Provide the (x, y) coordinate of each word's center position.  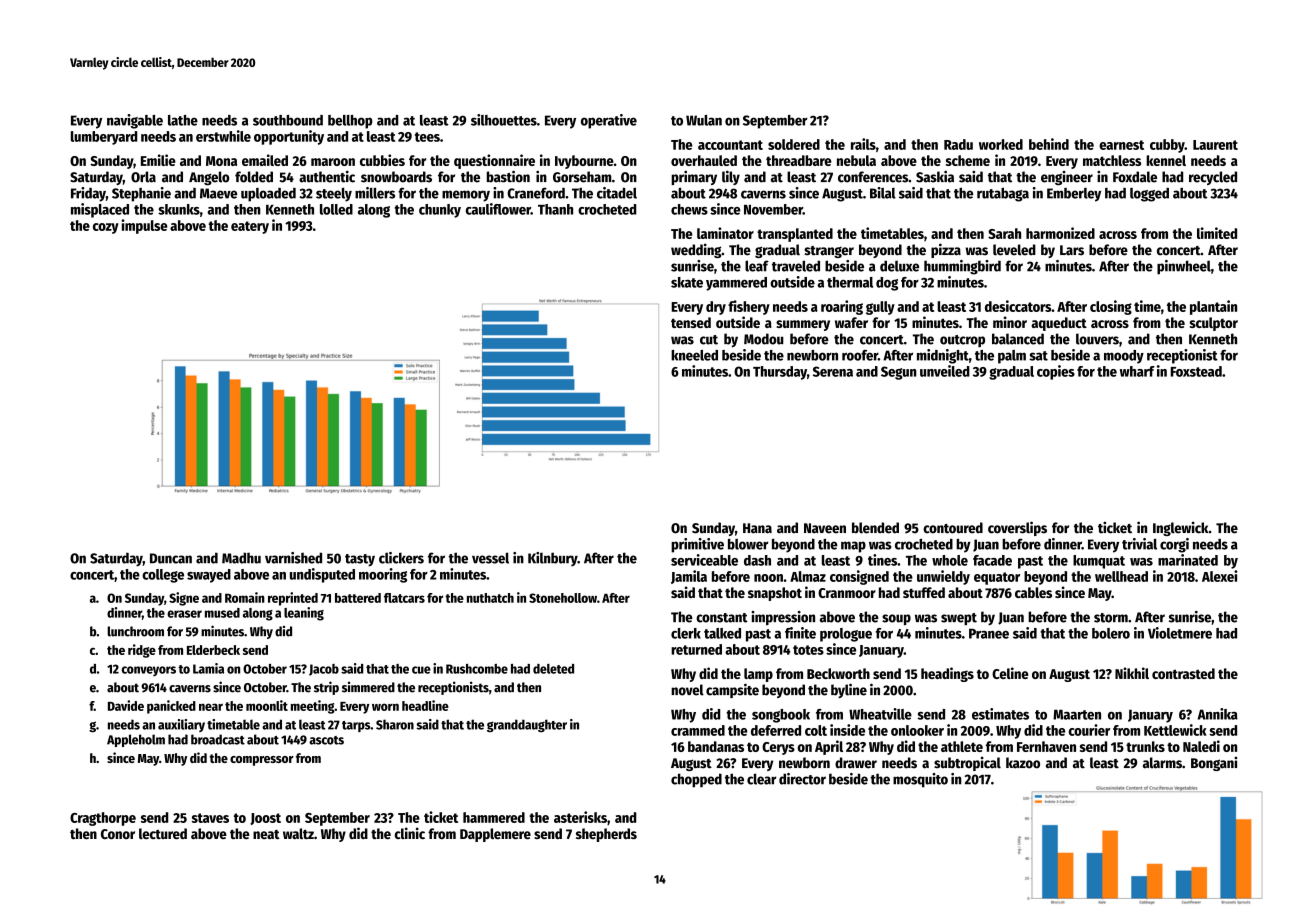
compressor (262, 761)
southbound (288, 120)
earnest (1121, 145)
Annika (1218, 714)
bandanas (716, 746)
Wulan (704, 120)
